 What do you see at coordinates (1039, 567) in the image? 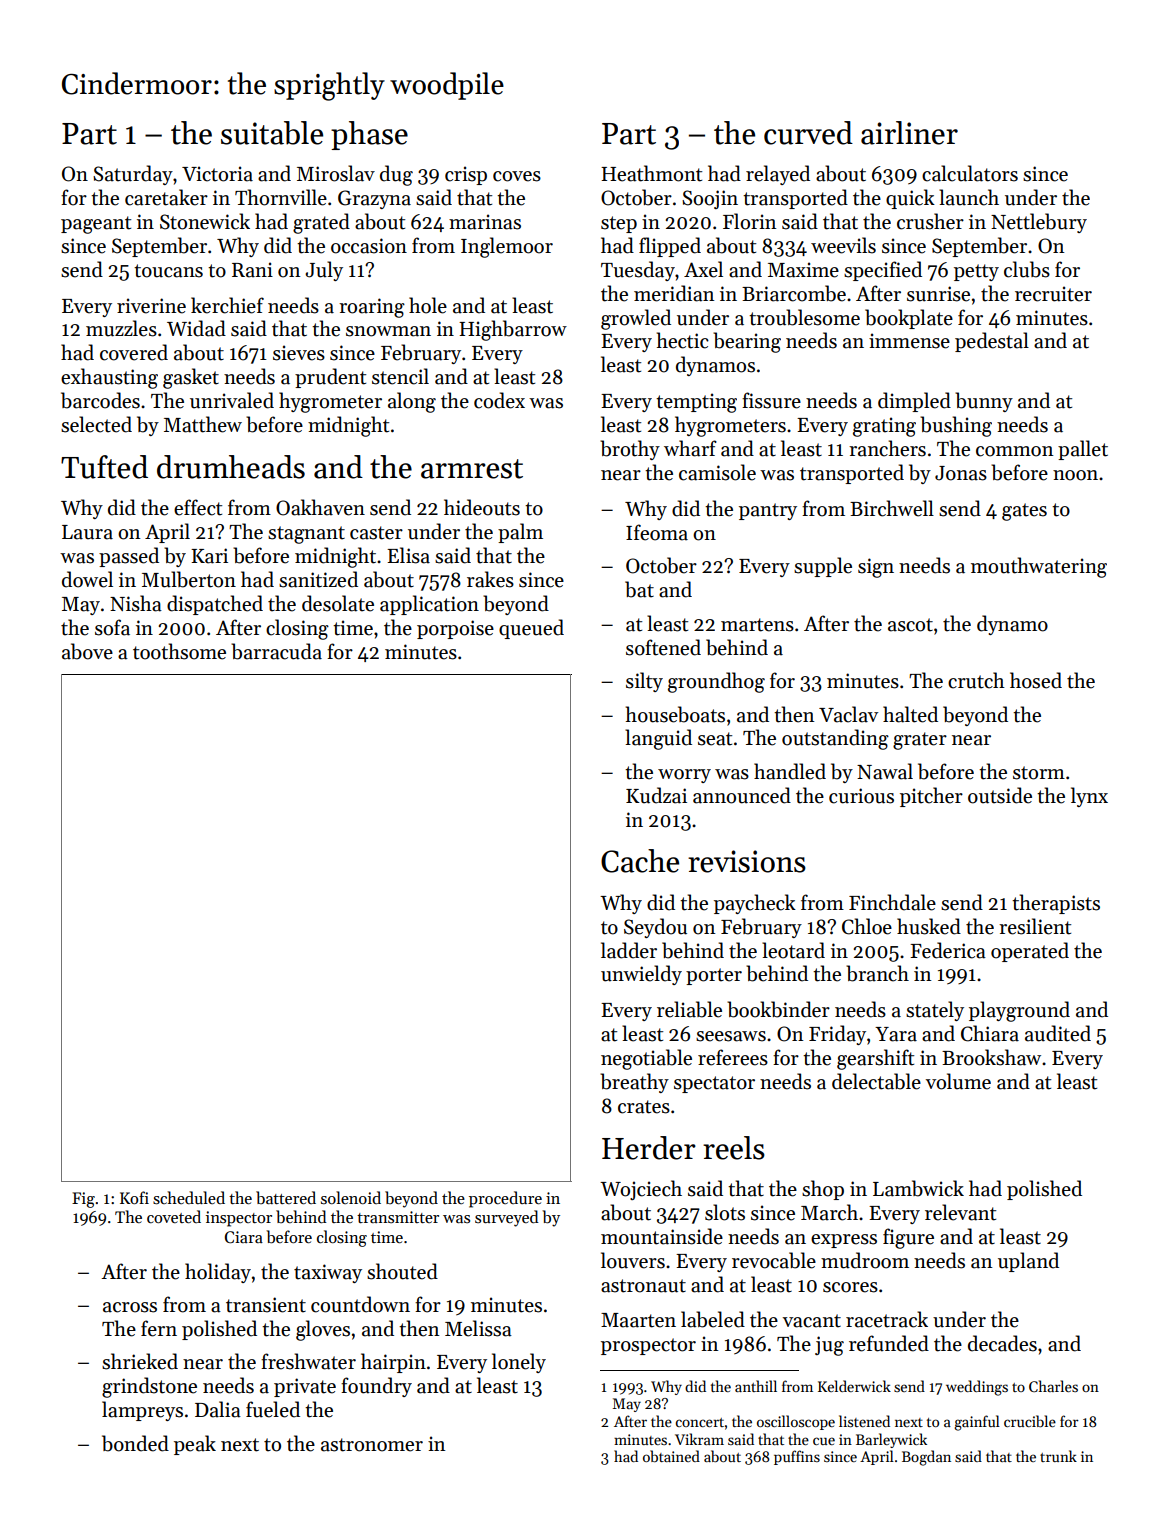
I see `mouthwatering` at bounding box center [1039, 567].
